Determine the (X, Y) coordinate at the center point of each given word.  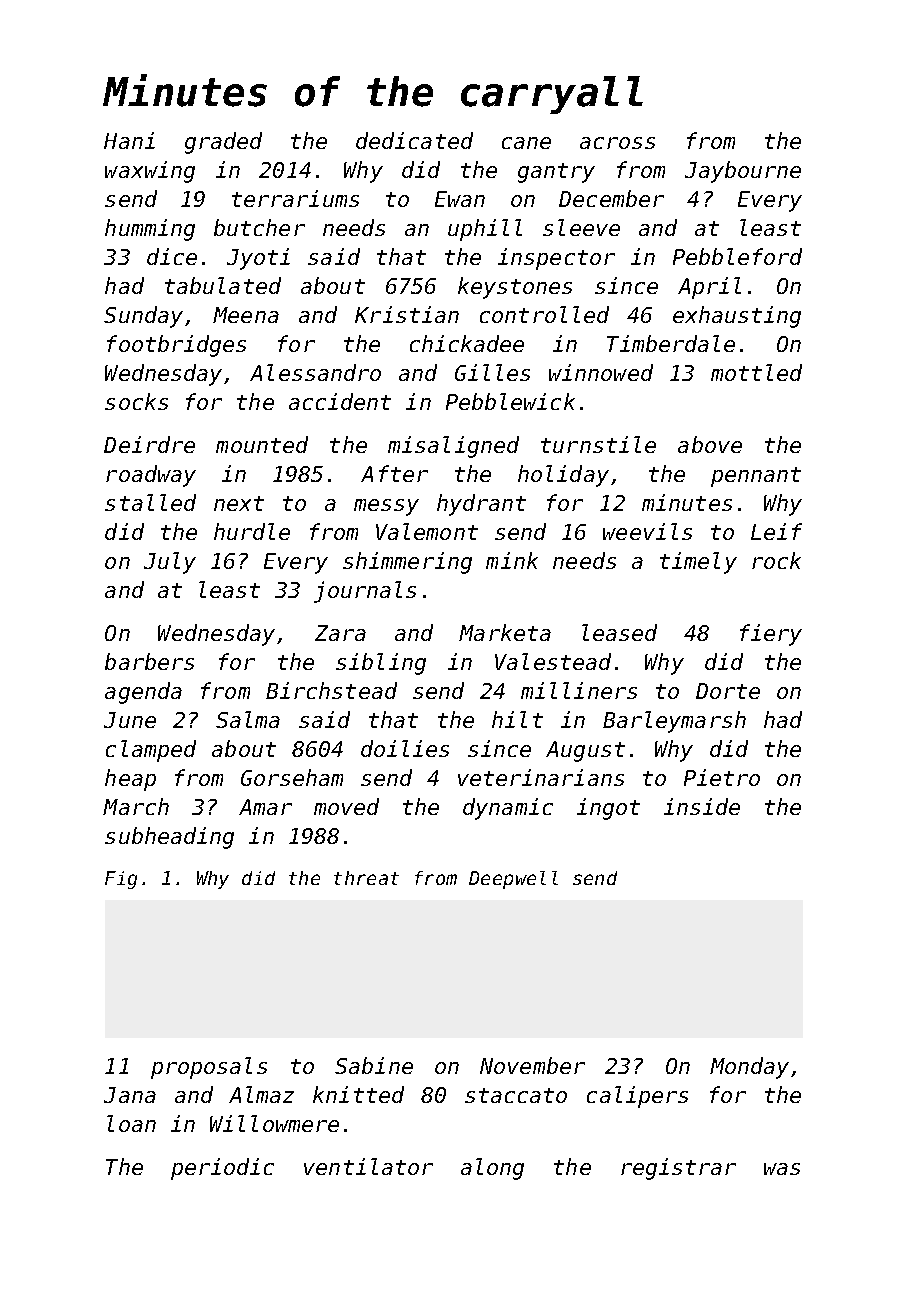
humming (150, 230)
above (710, 444)
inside (702, 806)
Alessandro (315, 372)
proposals (209, 1068)
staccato (516, 1095)
